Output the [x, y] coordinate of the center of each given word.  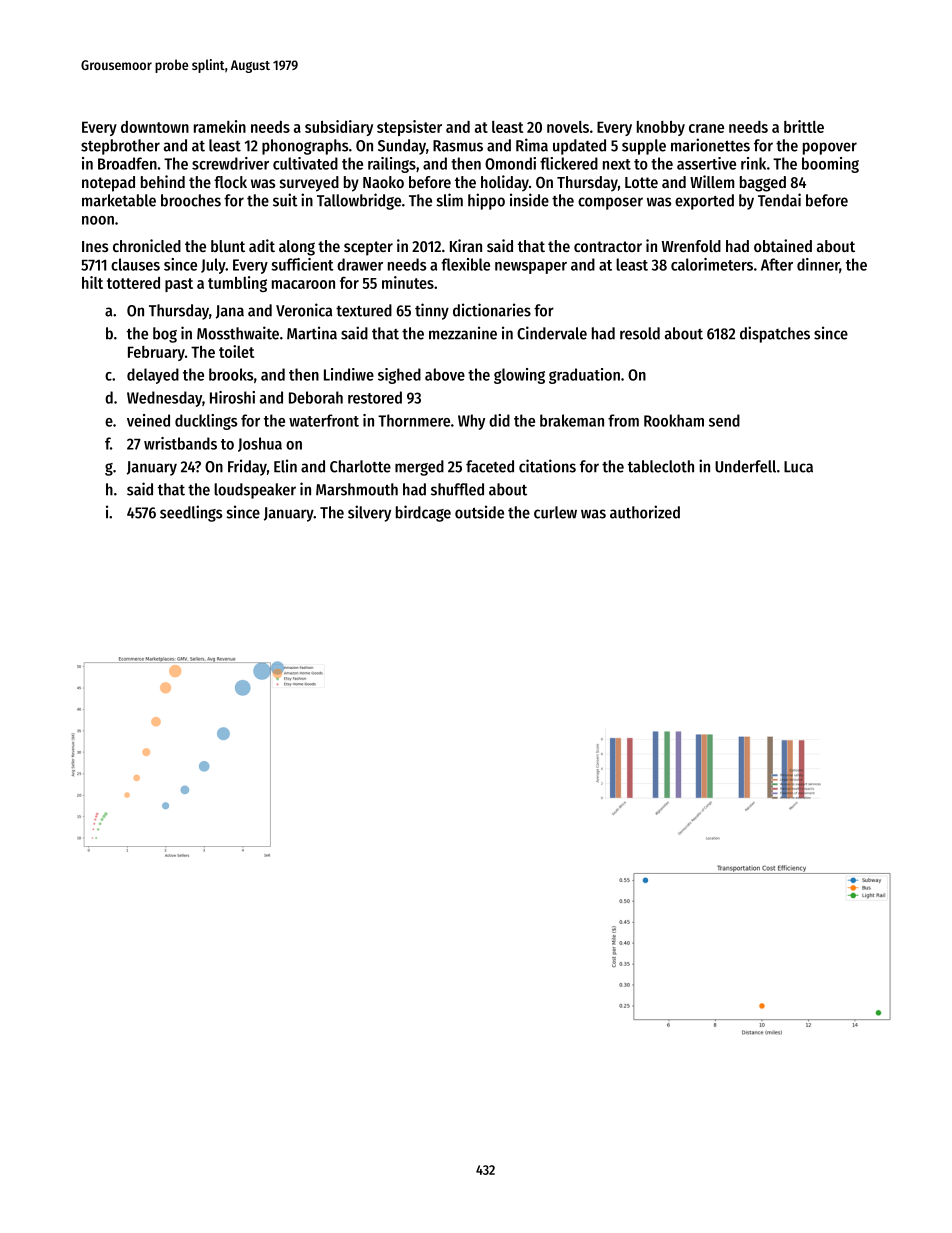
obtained [783, 245]
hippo [486, 201]
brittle [804, 126]
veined [148, 420]
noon [98, 220]
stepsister [409, 128]
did [499, 420]
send [724, 420]
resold [640, 333]
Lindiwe [349, 374]
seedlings [191, 513]
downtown [155, 127]
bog [165, 335]
